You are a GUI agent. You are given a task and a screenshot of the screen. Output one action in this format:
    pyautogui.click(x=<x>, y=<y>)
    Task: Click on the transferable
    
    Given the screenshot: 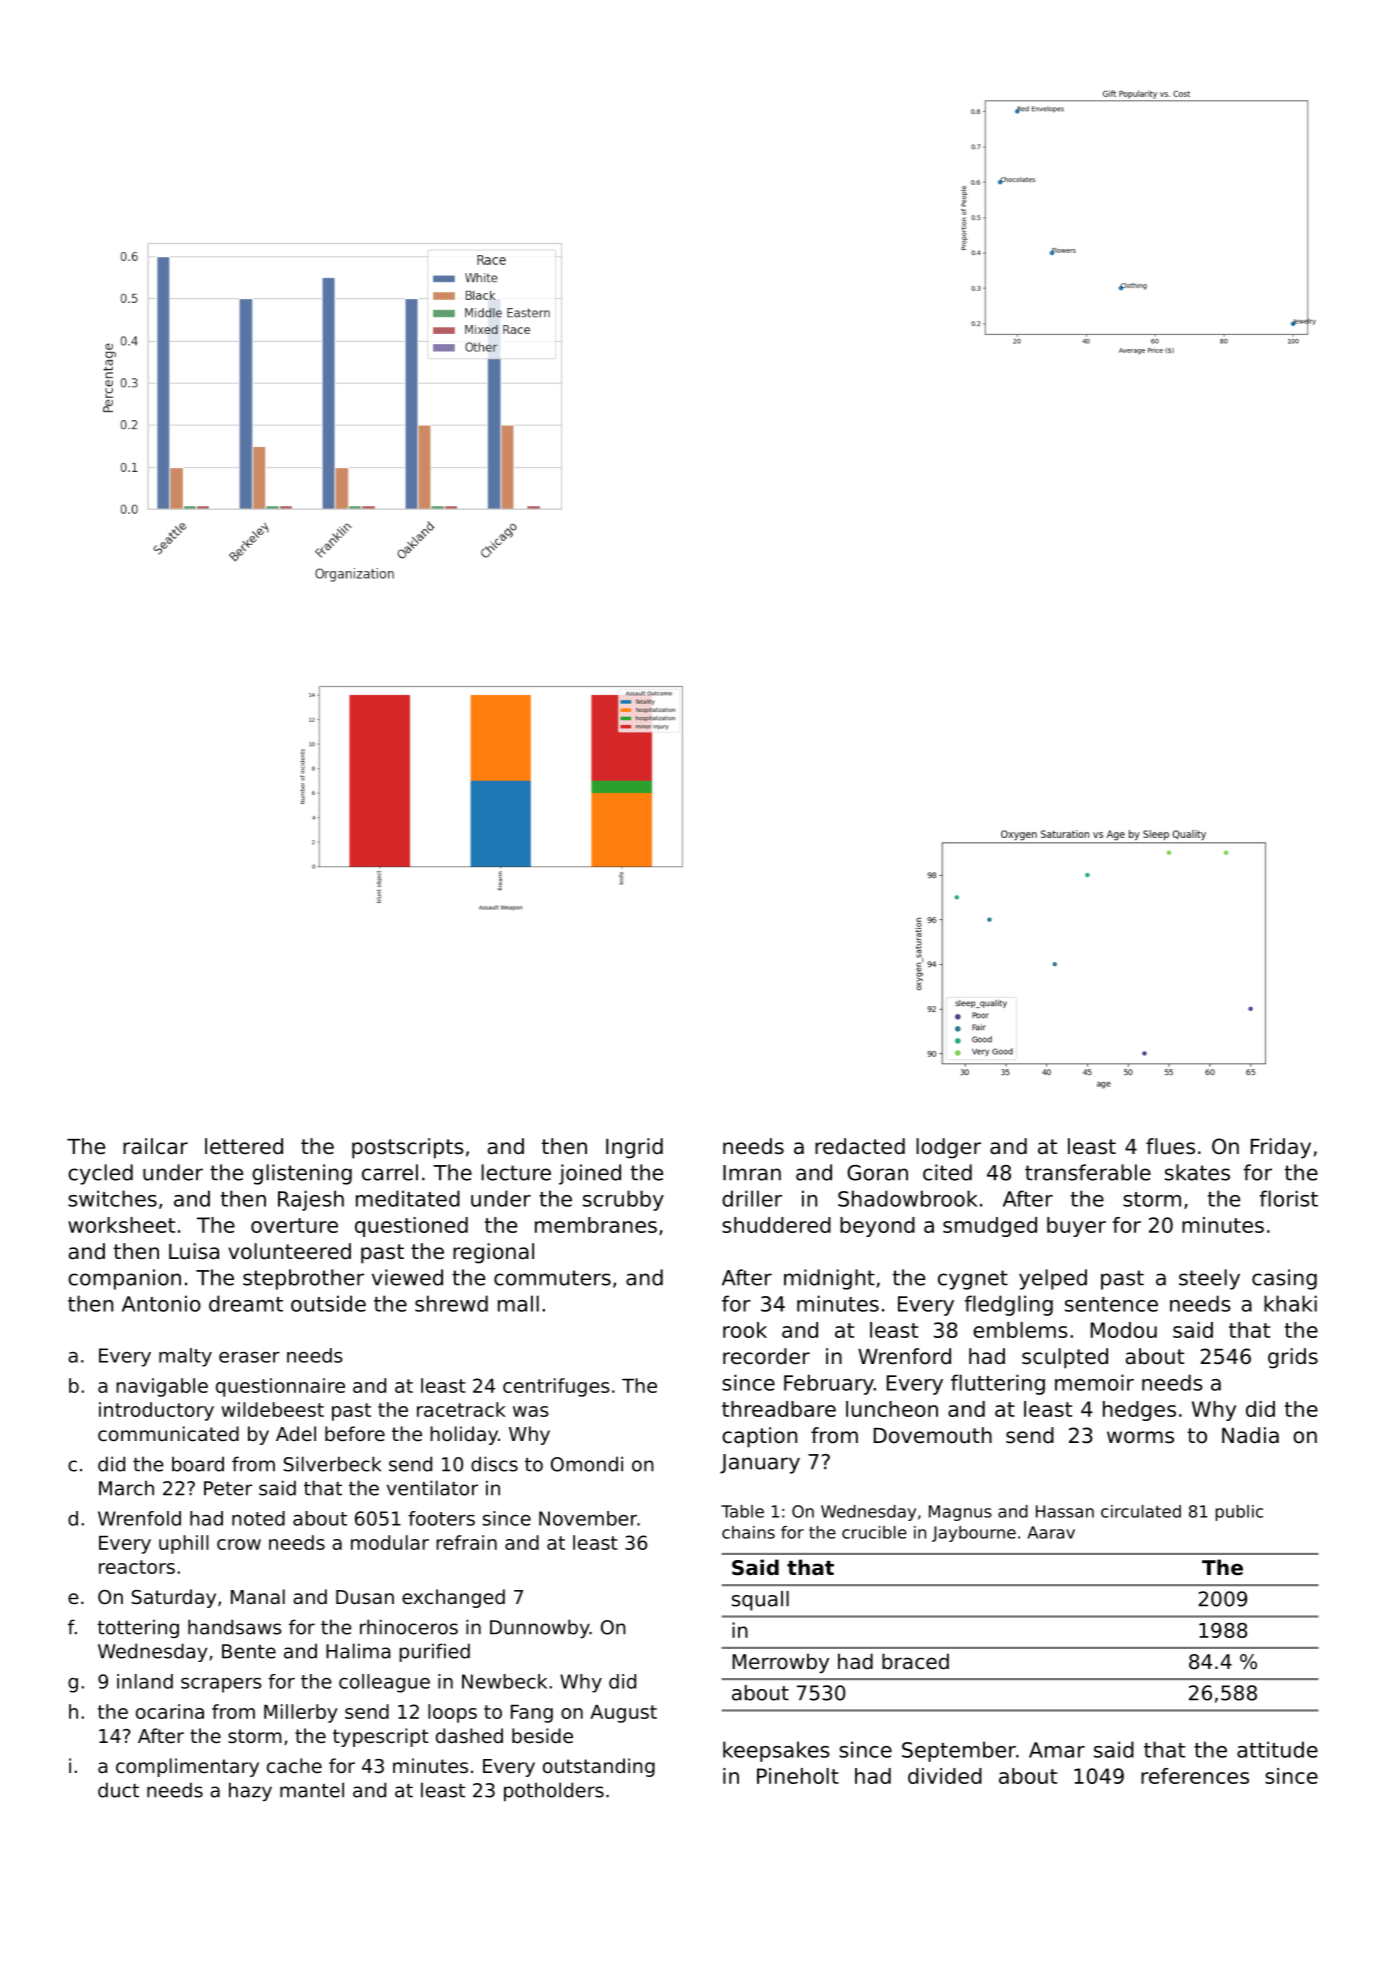 What is the action you would take?
    pyautogui.click(x=1088, y=1172)
